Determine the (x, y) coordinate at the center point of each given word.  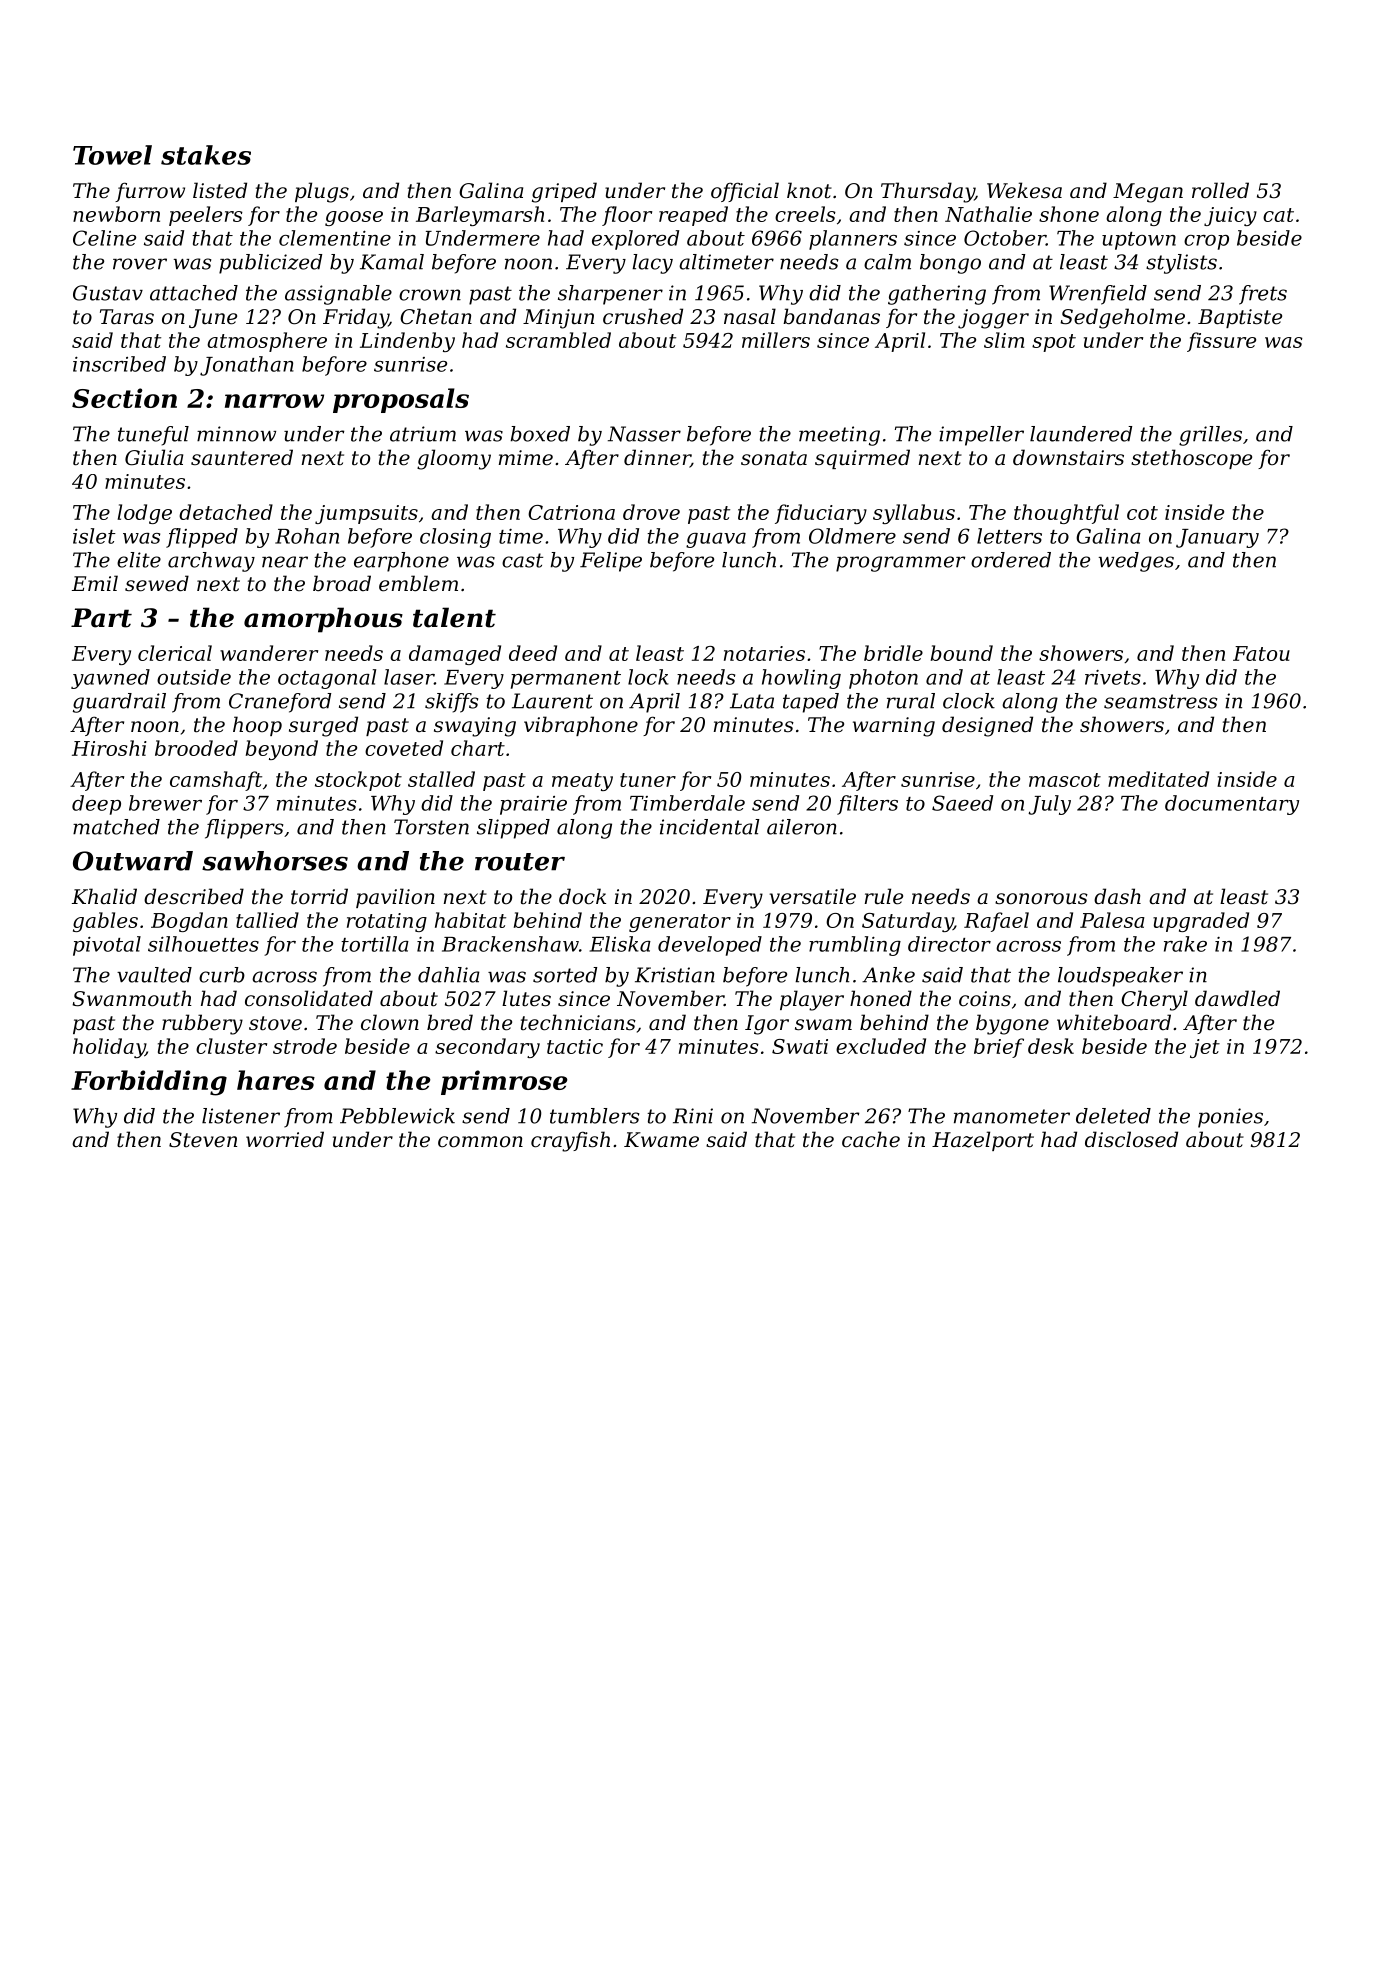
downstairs (1068, 457)
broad (342, 583)
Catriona (571, 512)
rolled (1220, 190)
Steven (203, 1140)
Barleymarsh (480, 216)
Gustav (108, 293)
